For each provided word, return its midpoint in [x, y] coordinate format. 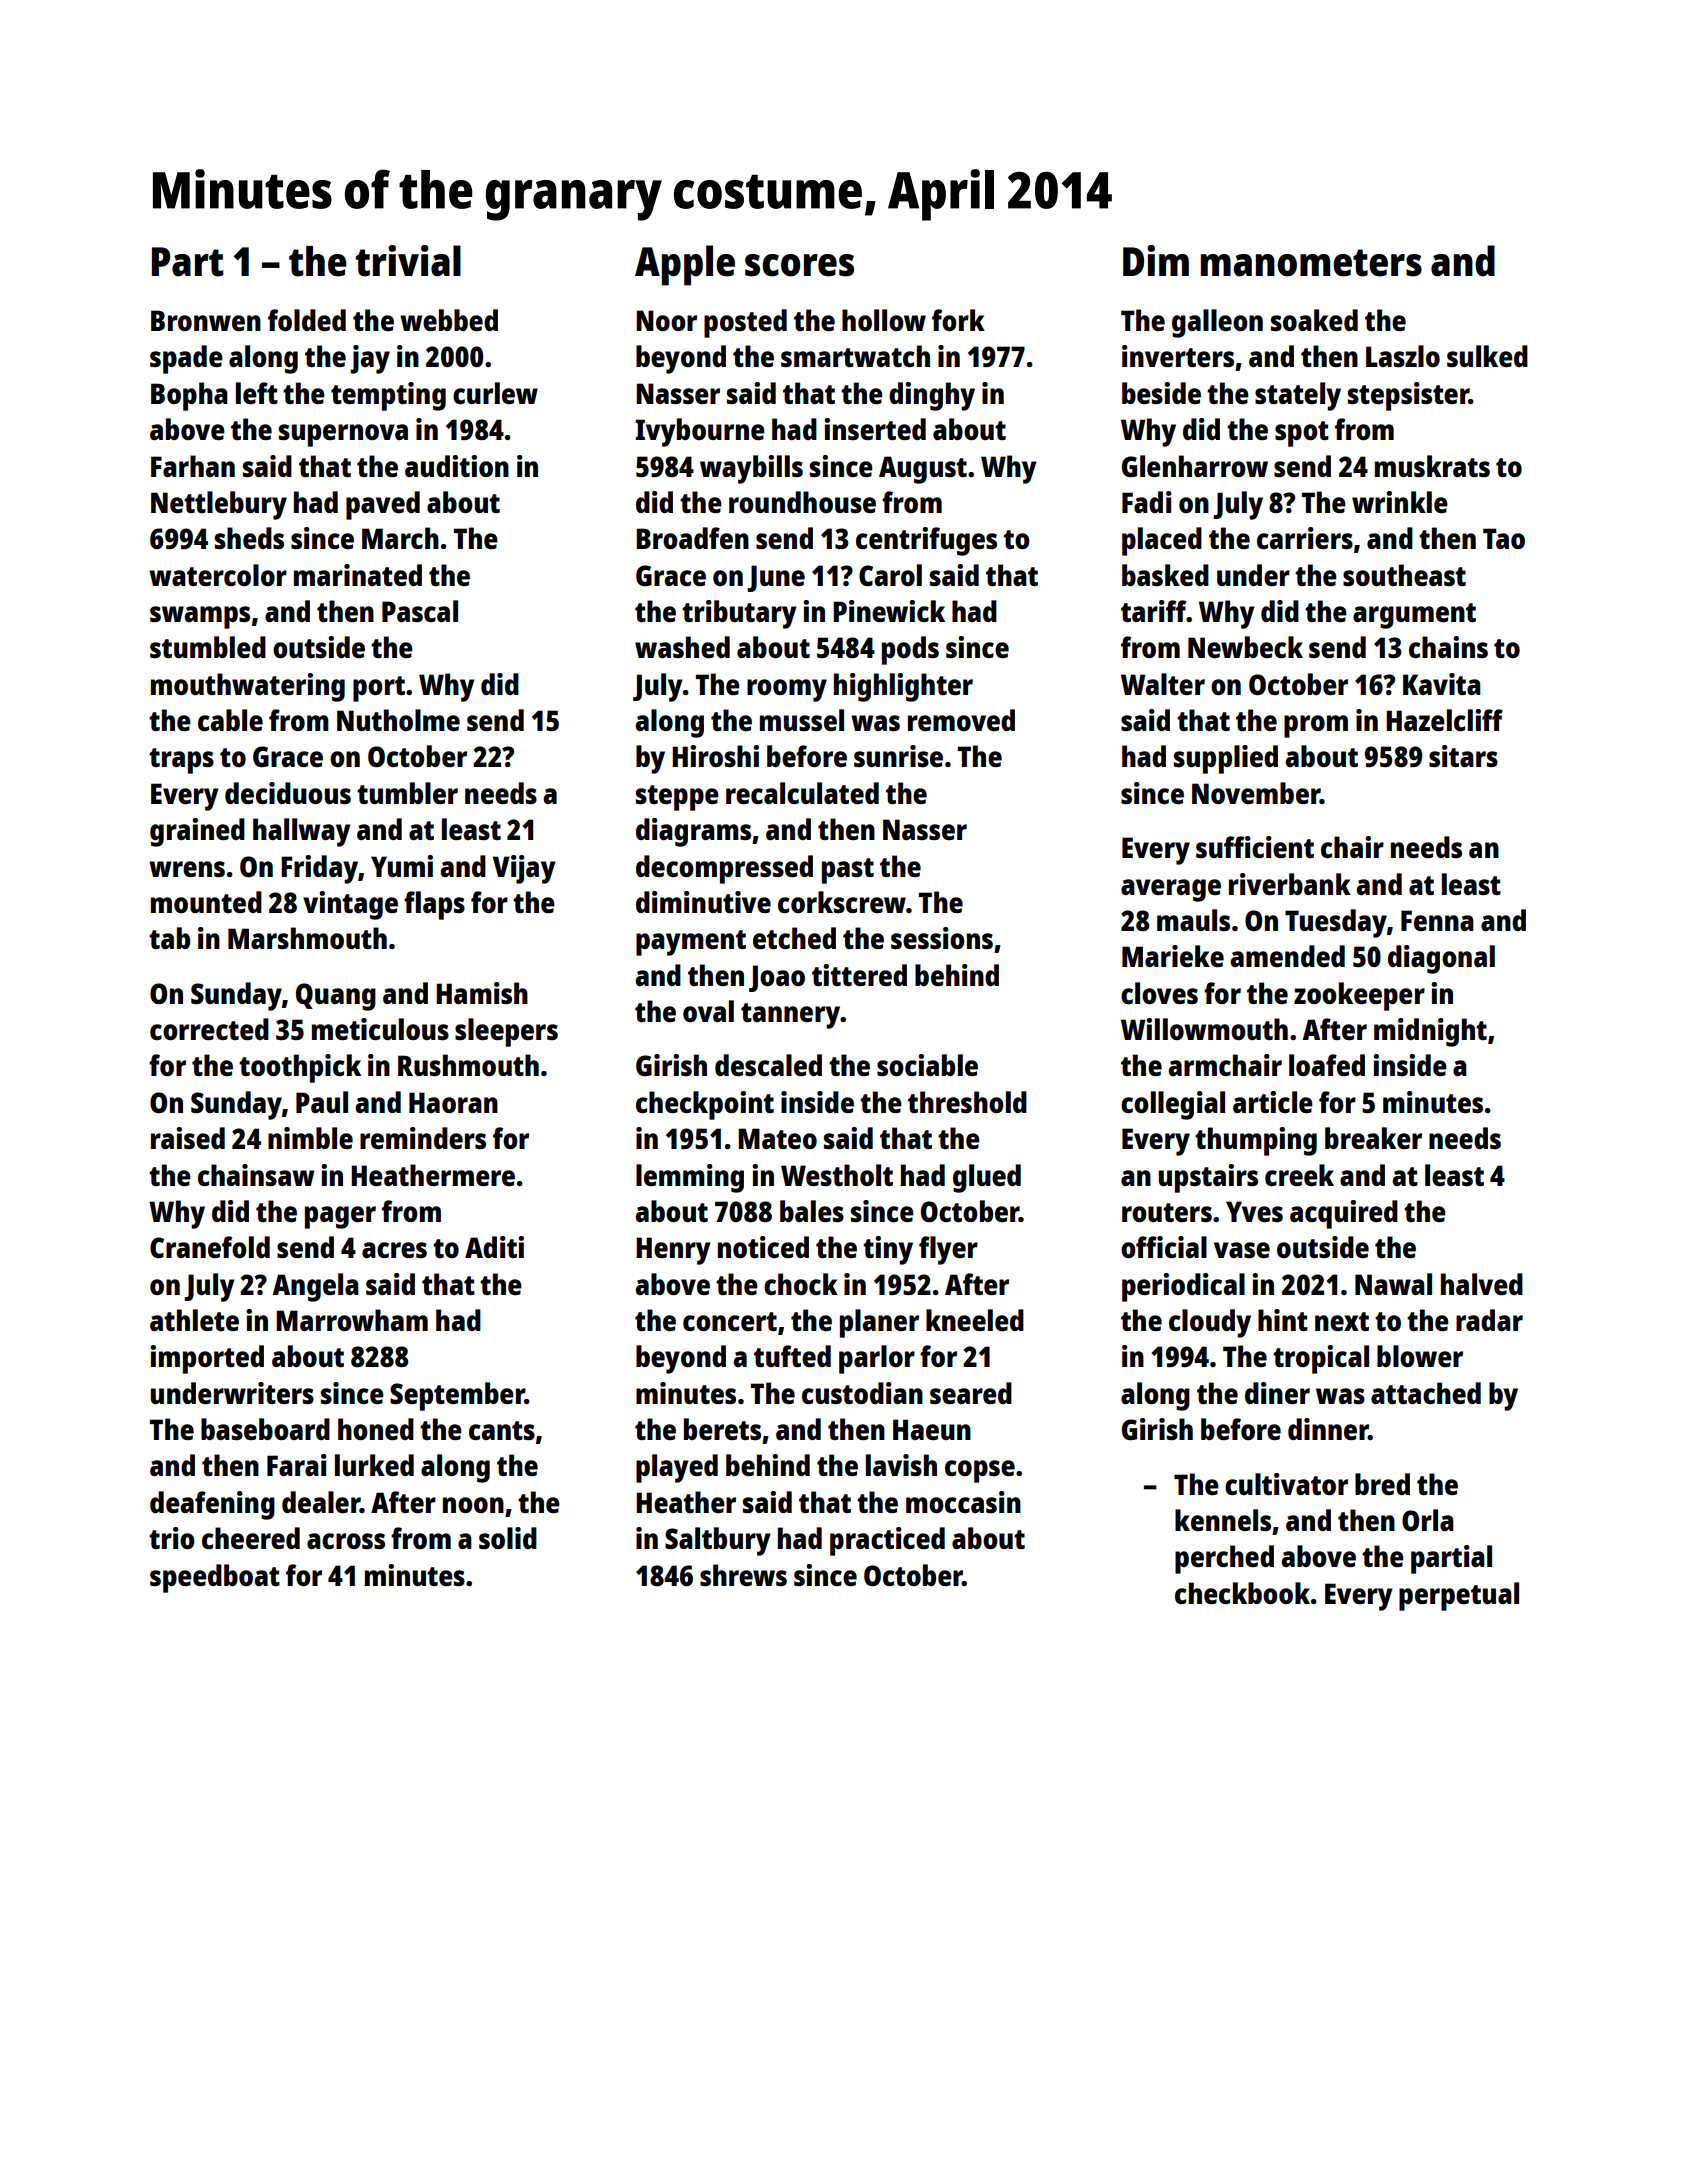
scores [799, 265]
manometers [1311, 263]
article [1273, 1102]
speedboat [215, 1578]
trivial [408, 261]
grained [197, 832]
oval [708, 1011]
